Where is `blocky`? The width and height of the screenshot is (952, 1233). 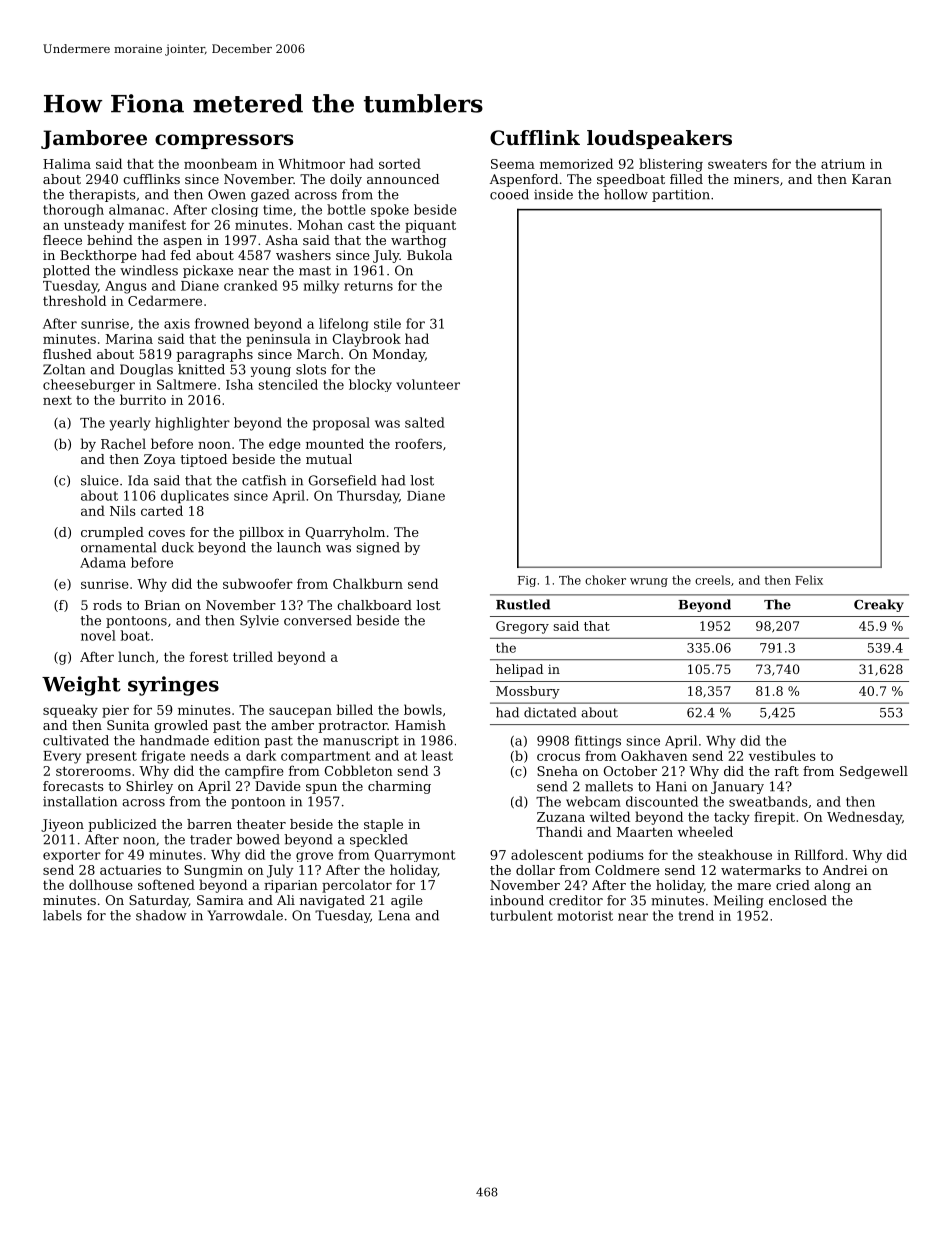 blocky is located at coordinates (370, 385).
